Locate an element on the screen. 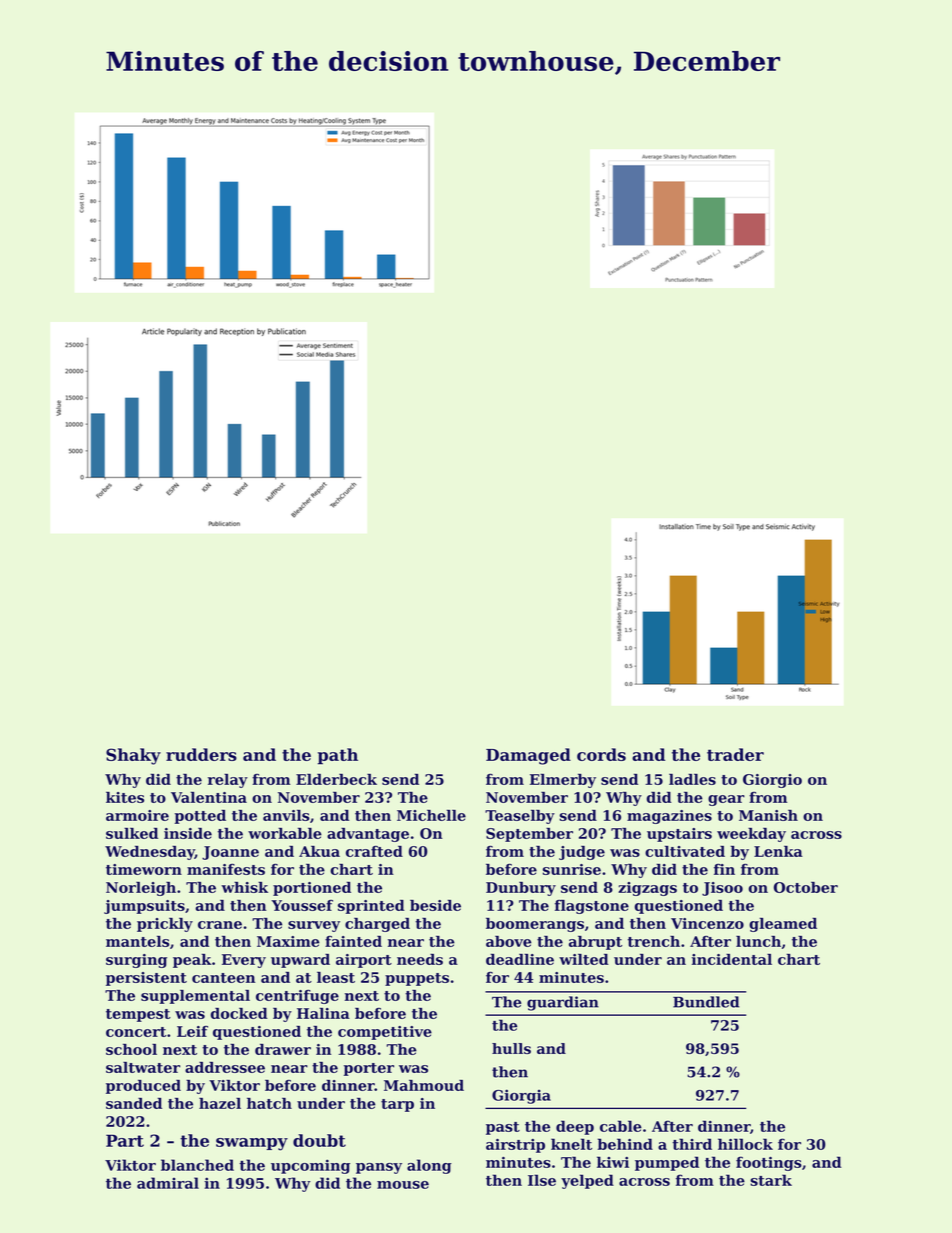 The width and height of the screenshot is (952, 1233). surging is located at coordinates (136, 961).
